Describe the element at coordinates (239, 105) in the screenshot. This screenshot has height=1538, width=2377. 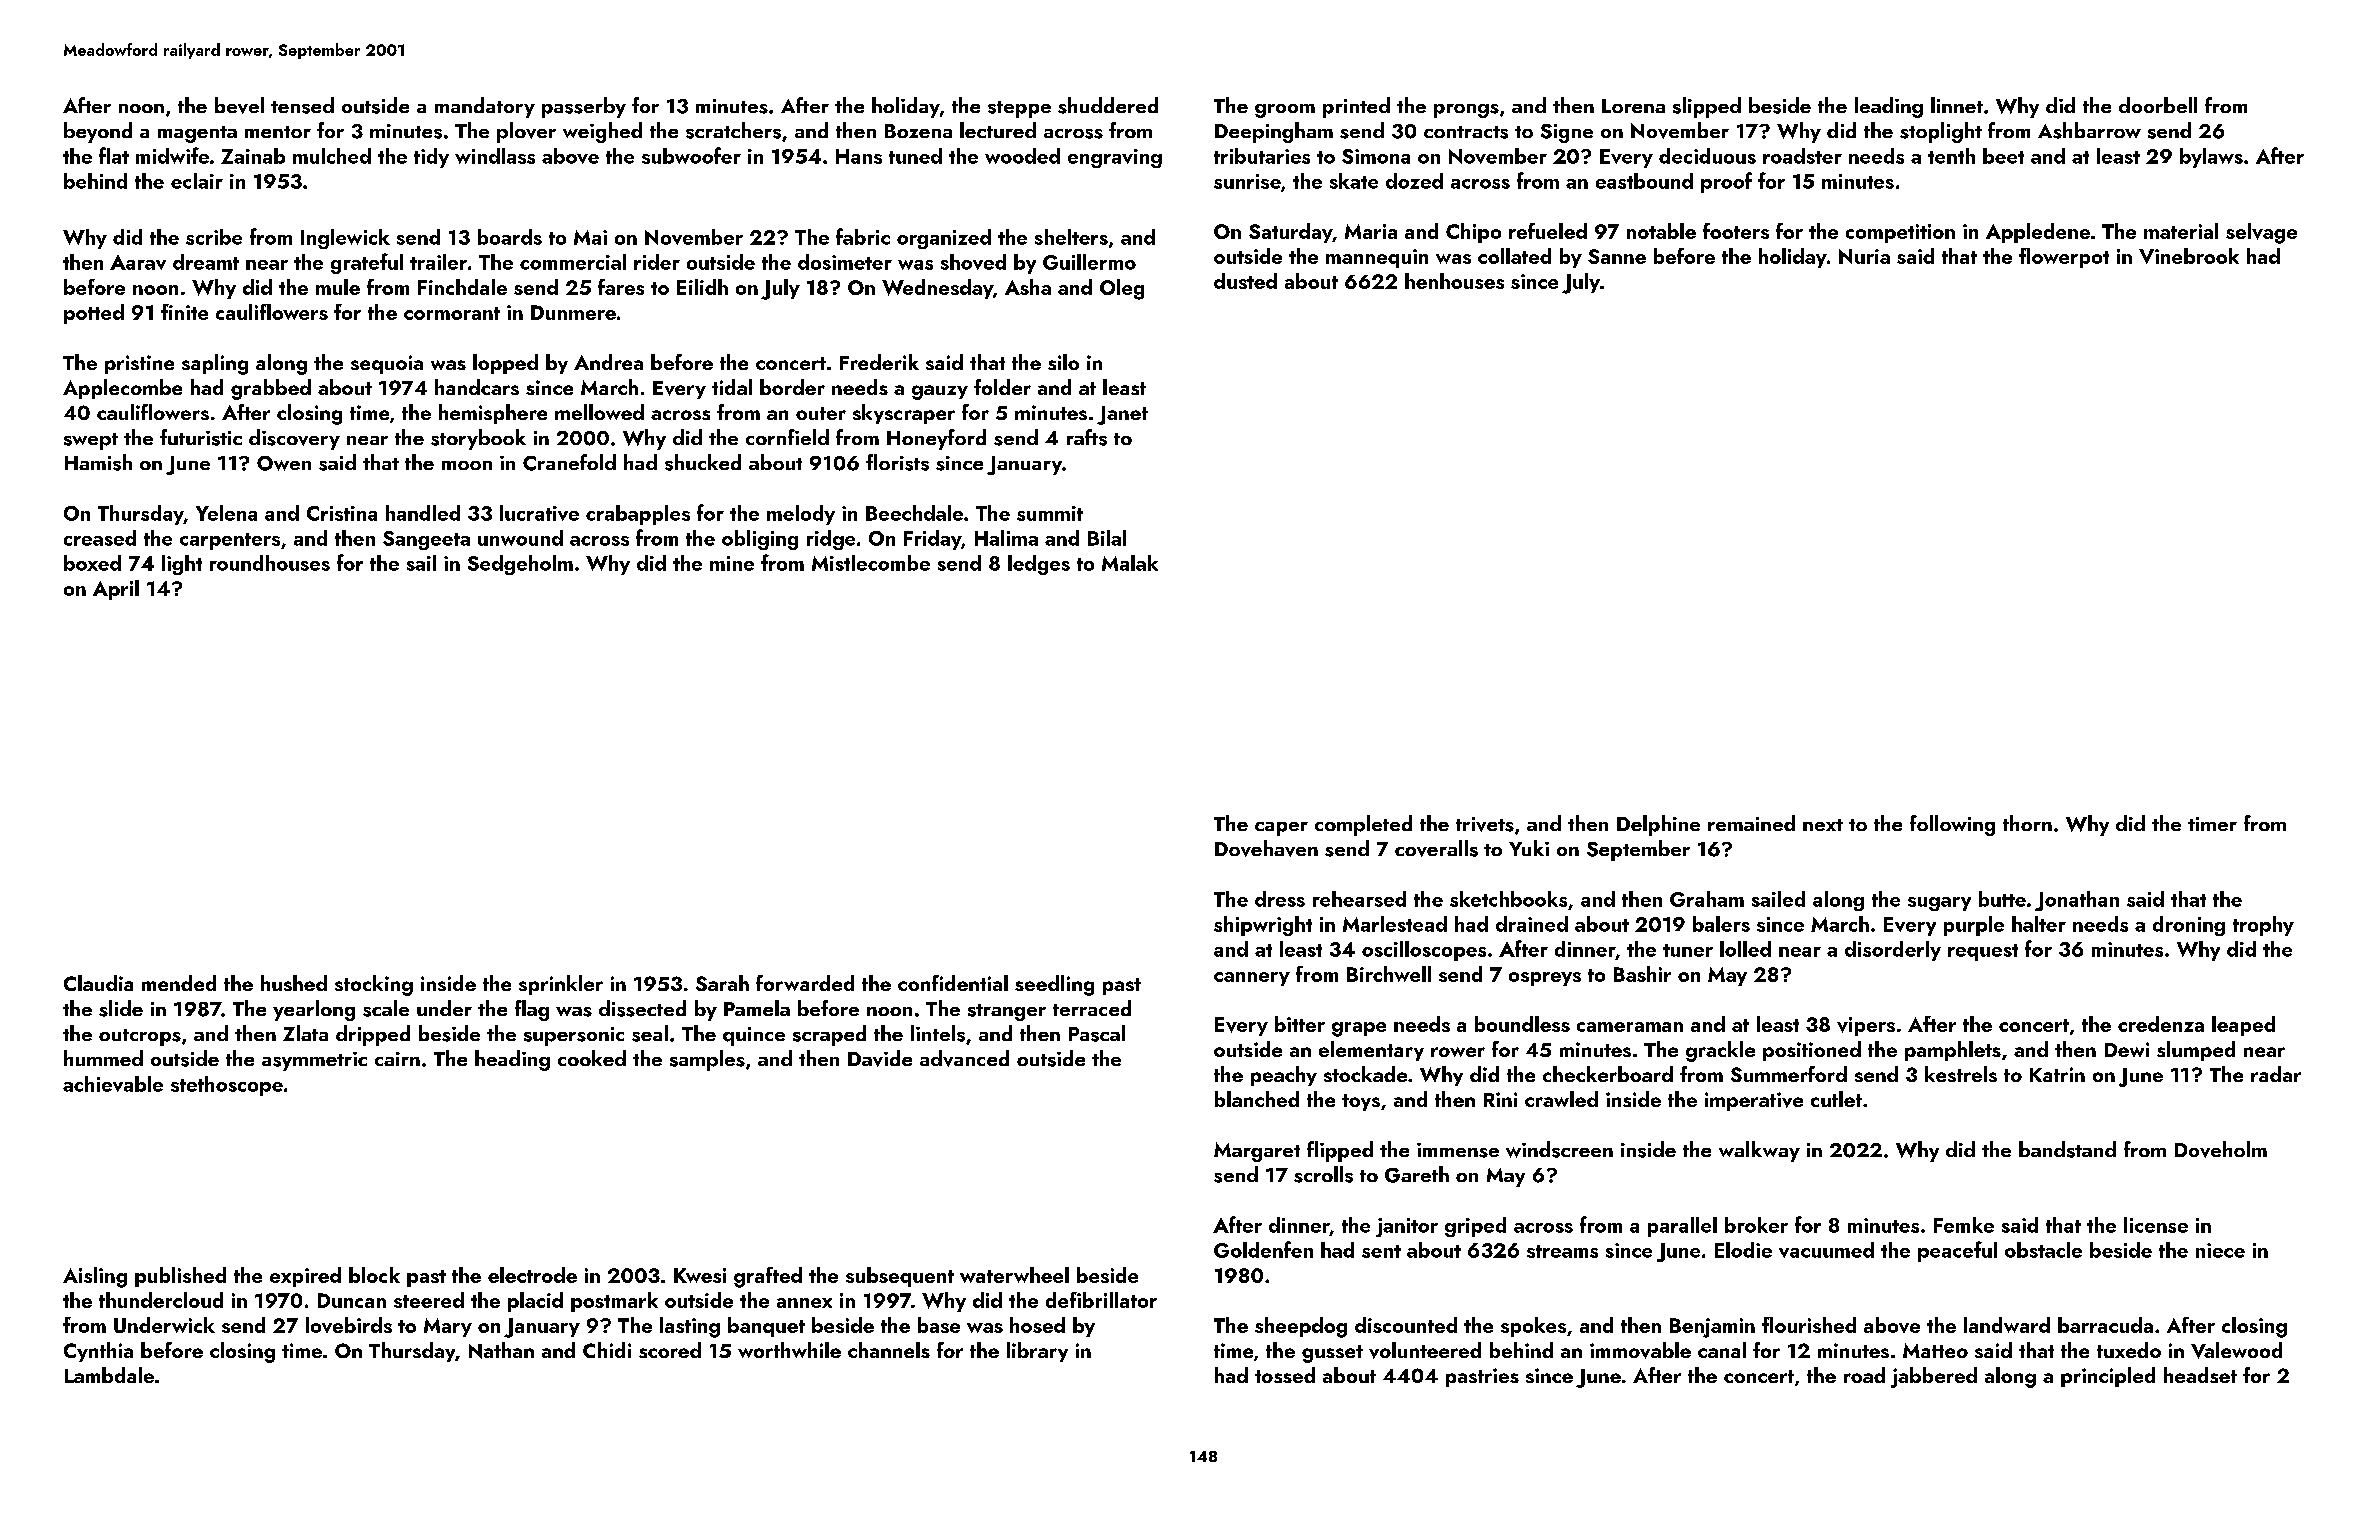
I see `bevel` at that location.
